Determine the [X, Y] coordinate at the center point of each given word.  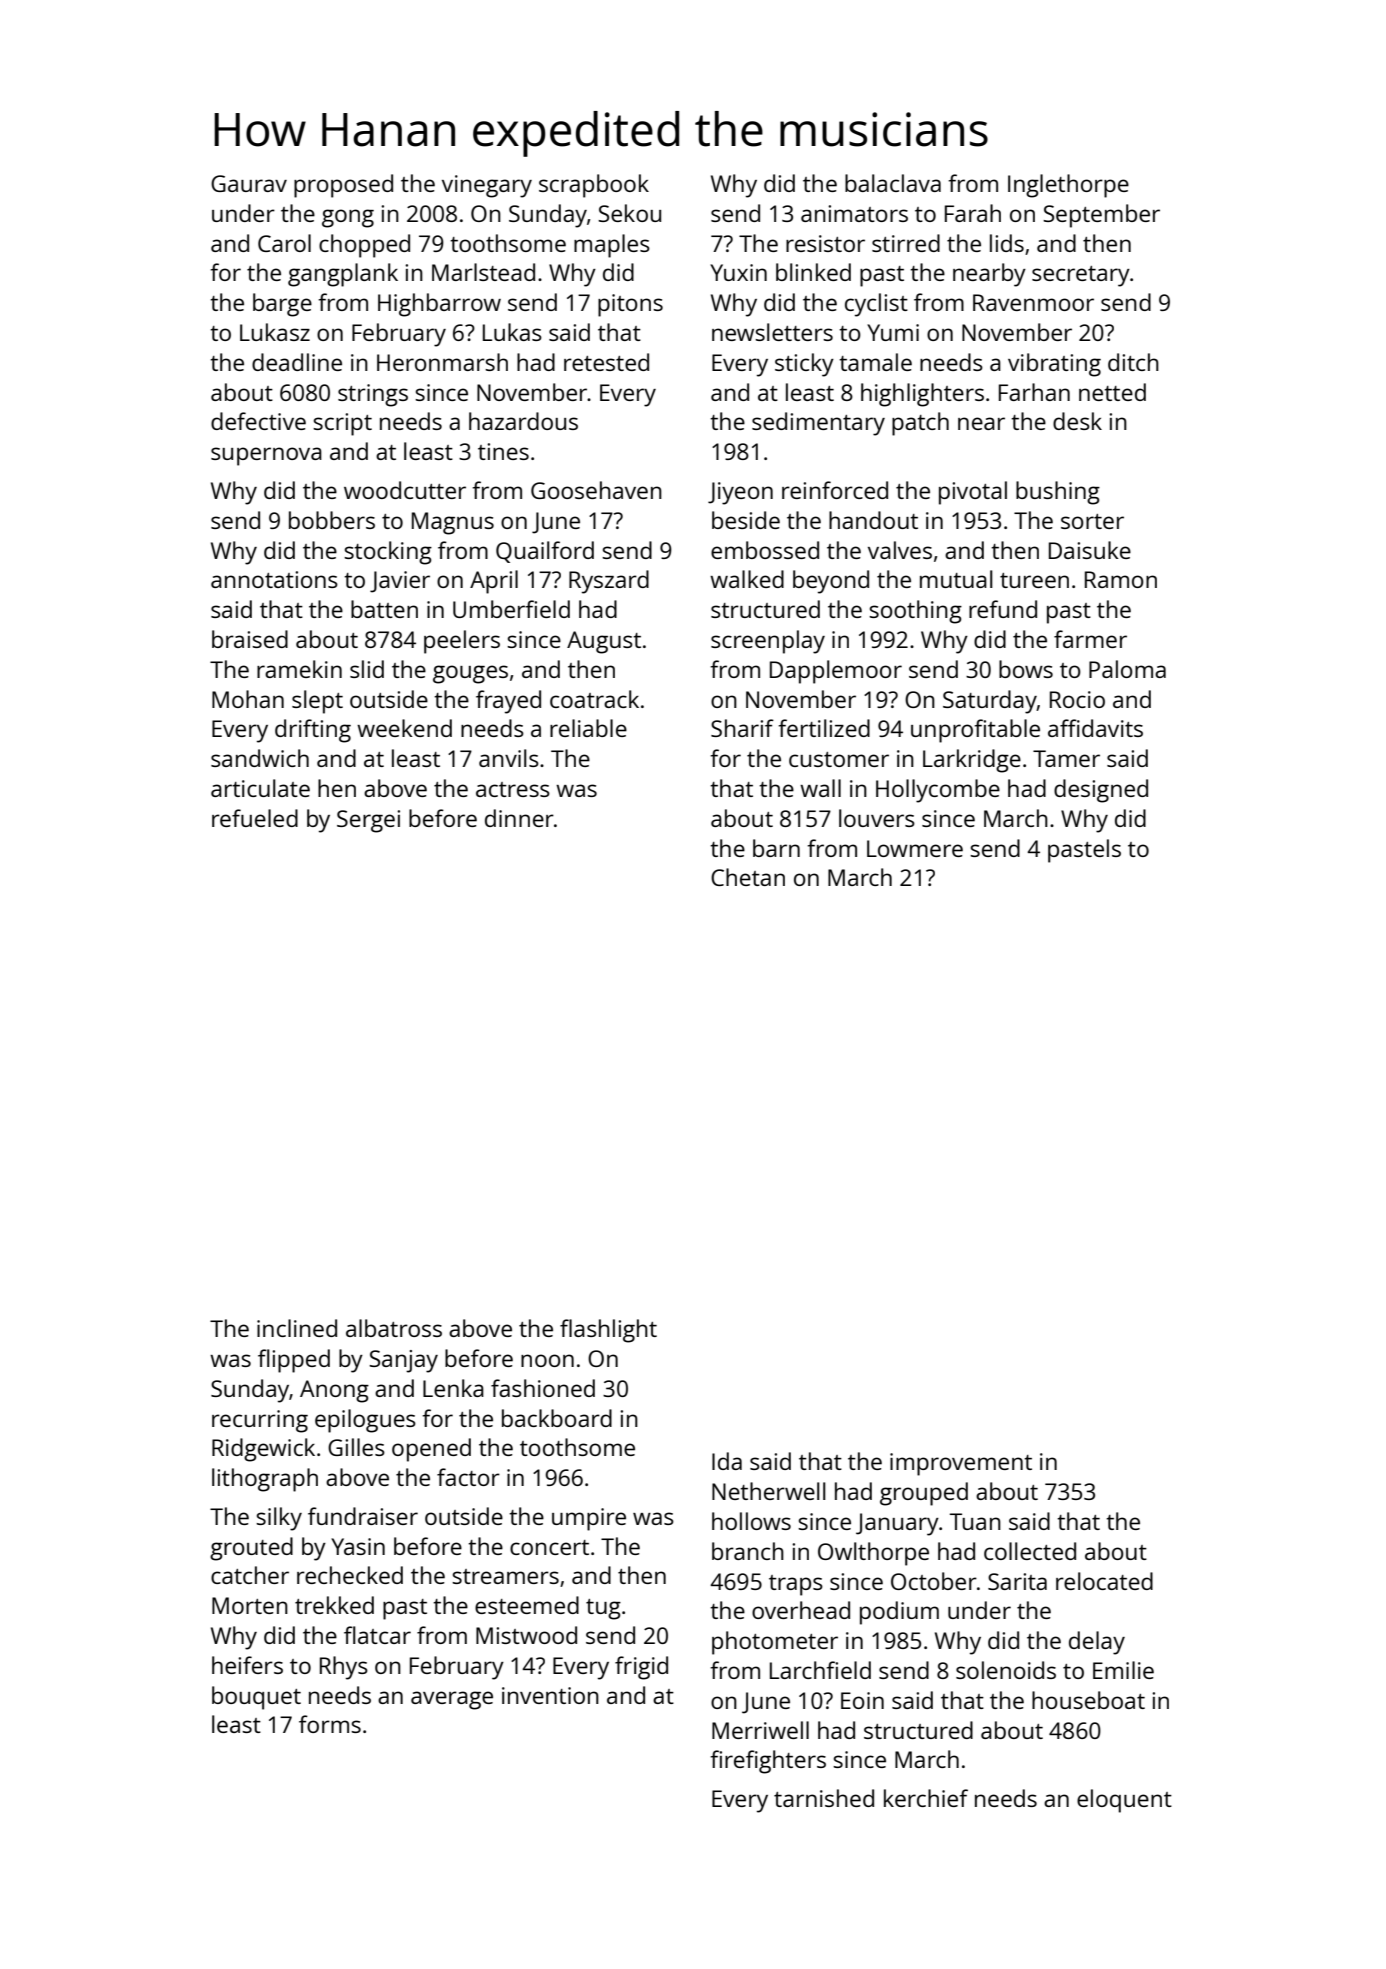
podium [899, 1613]
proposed [343, 186]
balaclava [893, 183]
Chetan [748, 877]
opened [431, 1450]
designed [1101, 791]
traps [796, 1585]
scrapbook [594, 186]
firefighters [768, 1762]
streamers [505, 1576]
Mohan [248, 699]
